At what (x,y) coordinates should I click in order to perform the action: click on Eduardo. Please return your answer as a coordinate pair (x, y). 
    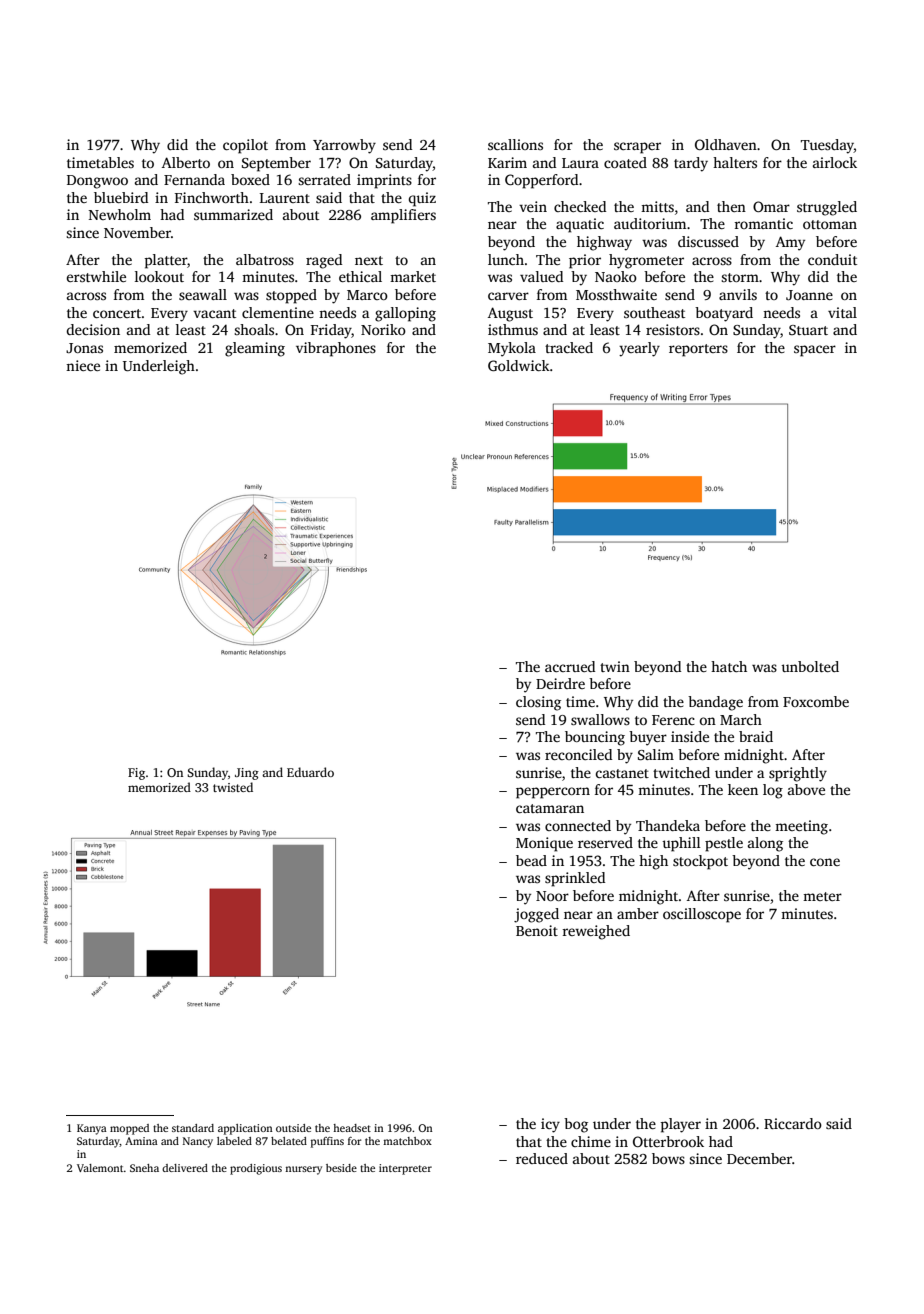
    Looking at the image, I should click on (310, 772).
